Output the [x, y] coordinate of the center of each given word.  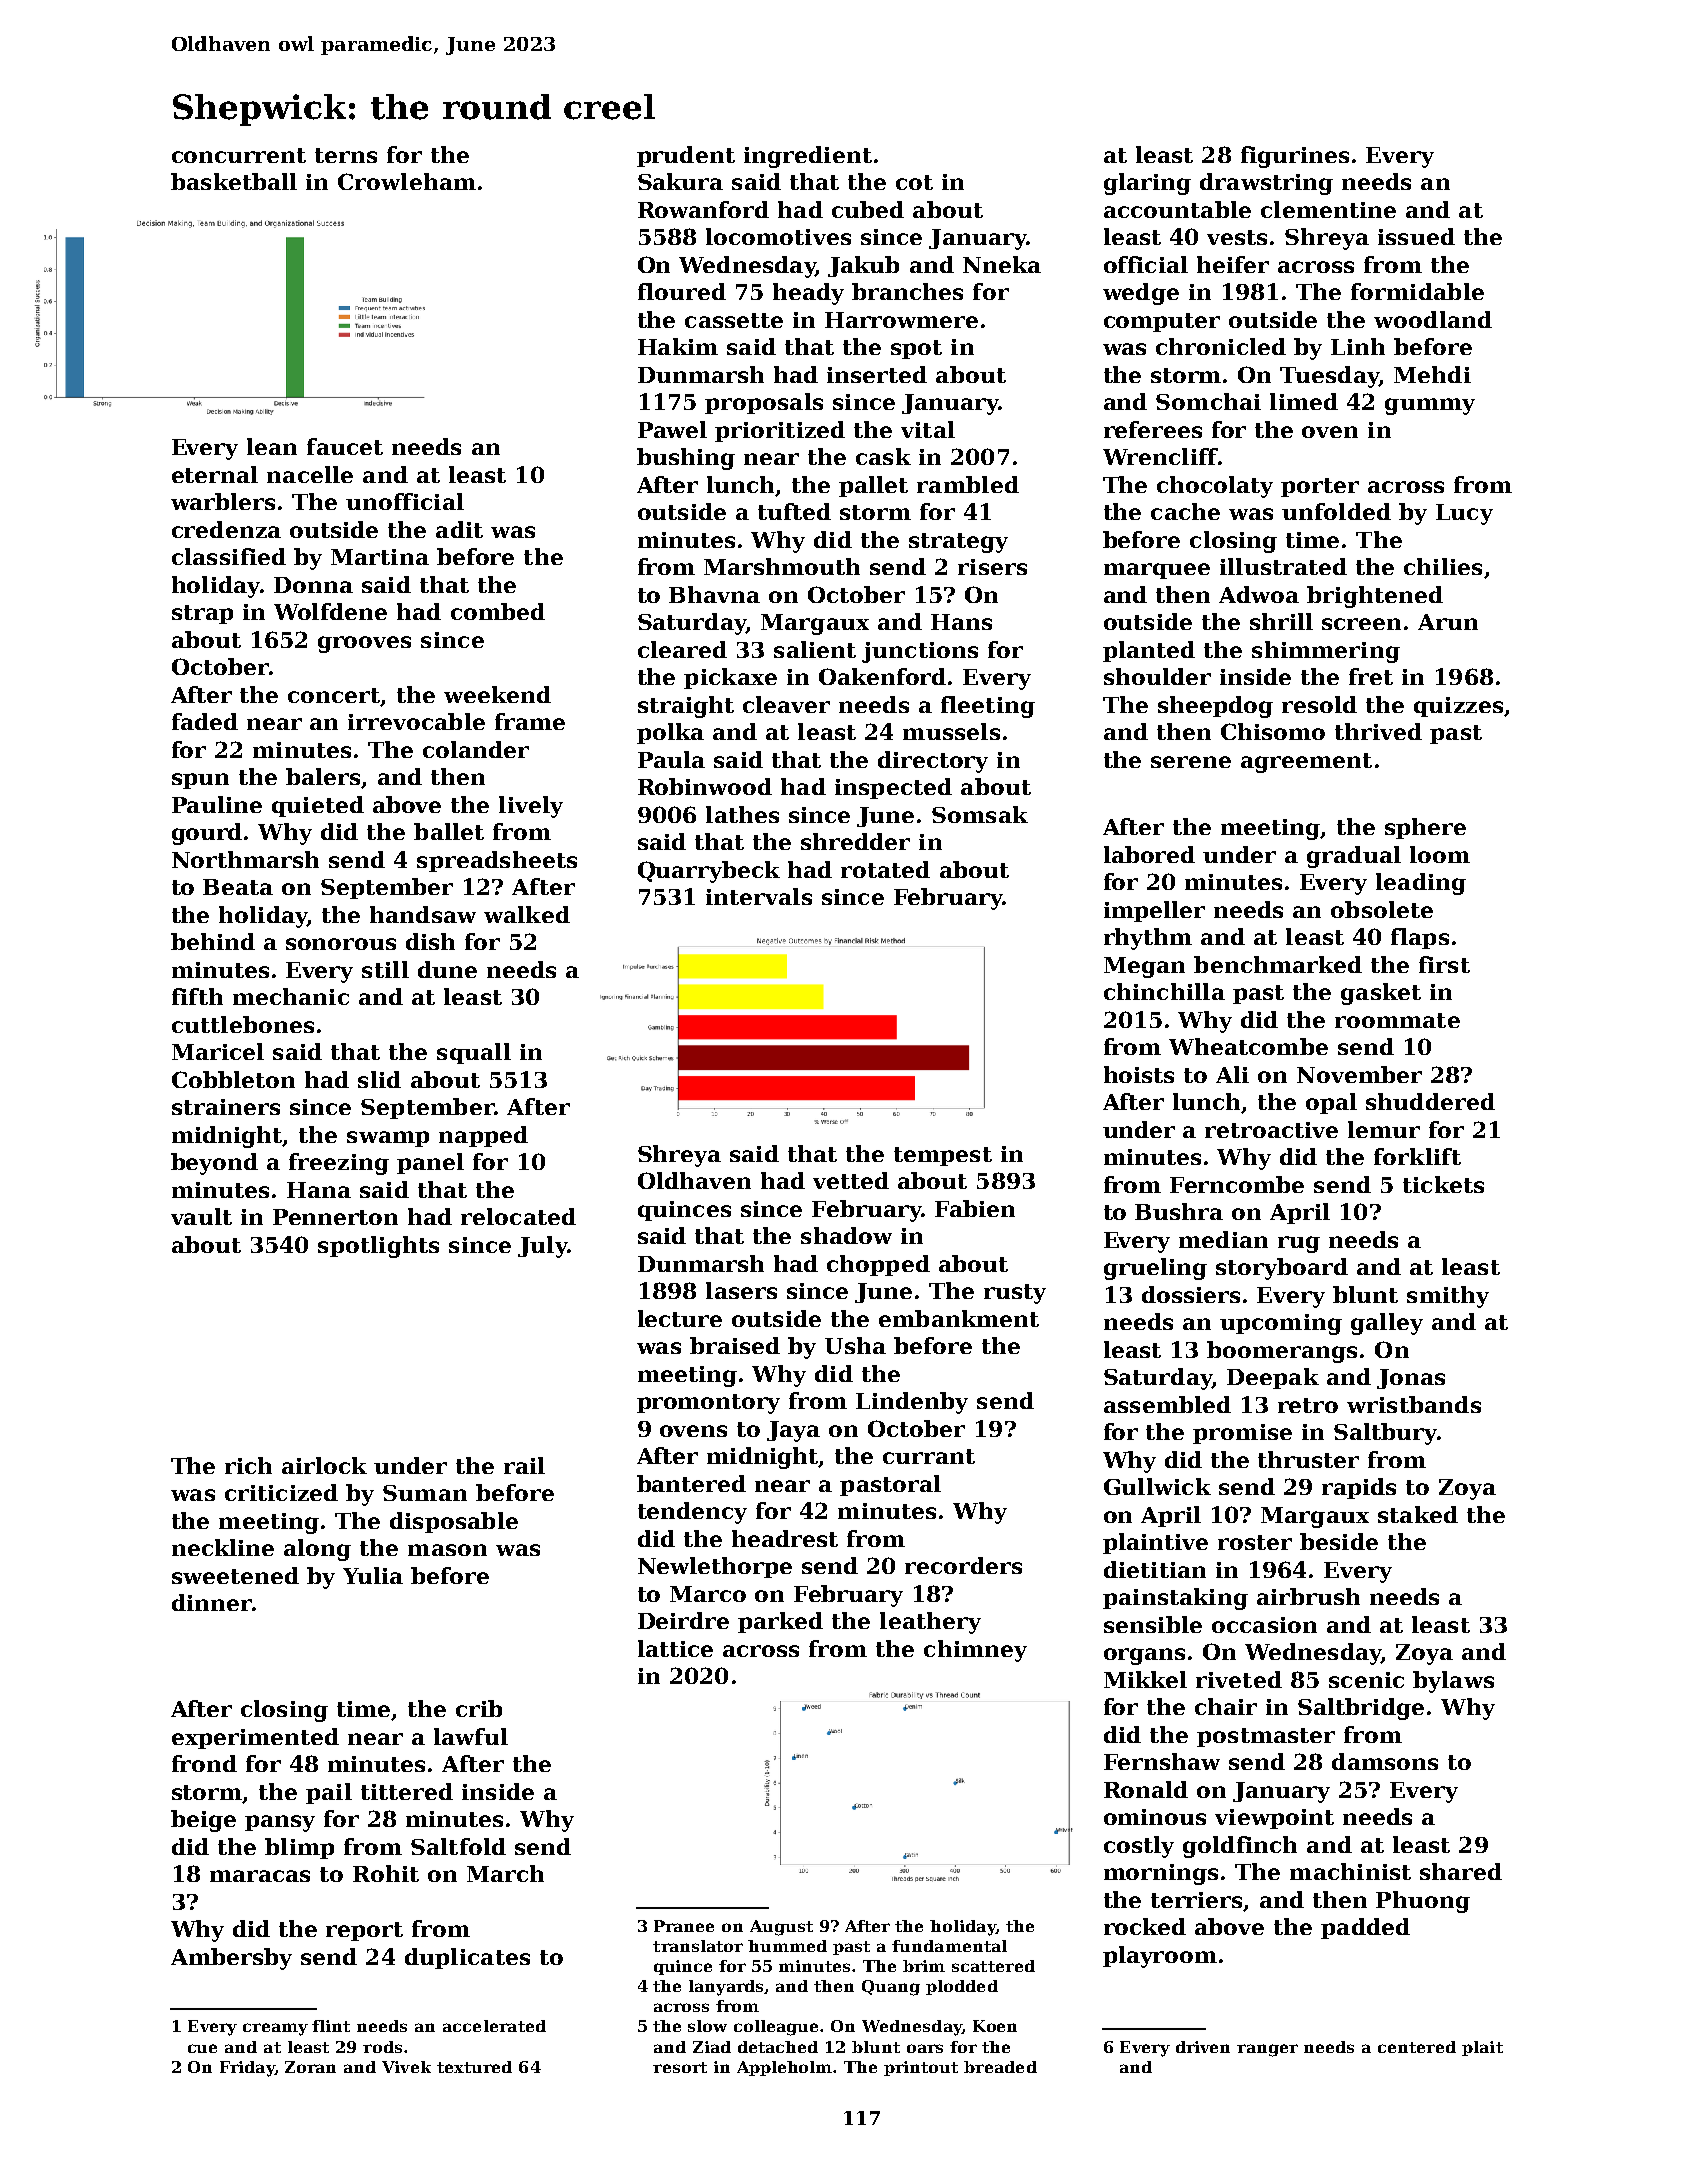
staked [1418, 1514]
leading [1421, 884]
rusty [1015, 1294]
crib [479, 1708]
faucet [345, 446]
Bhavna [714, 594]
